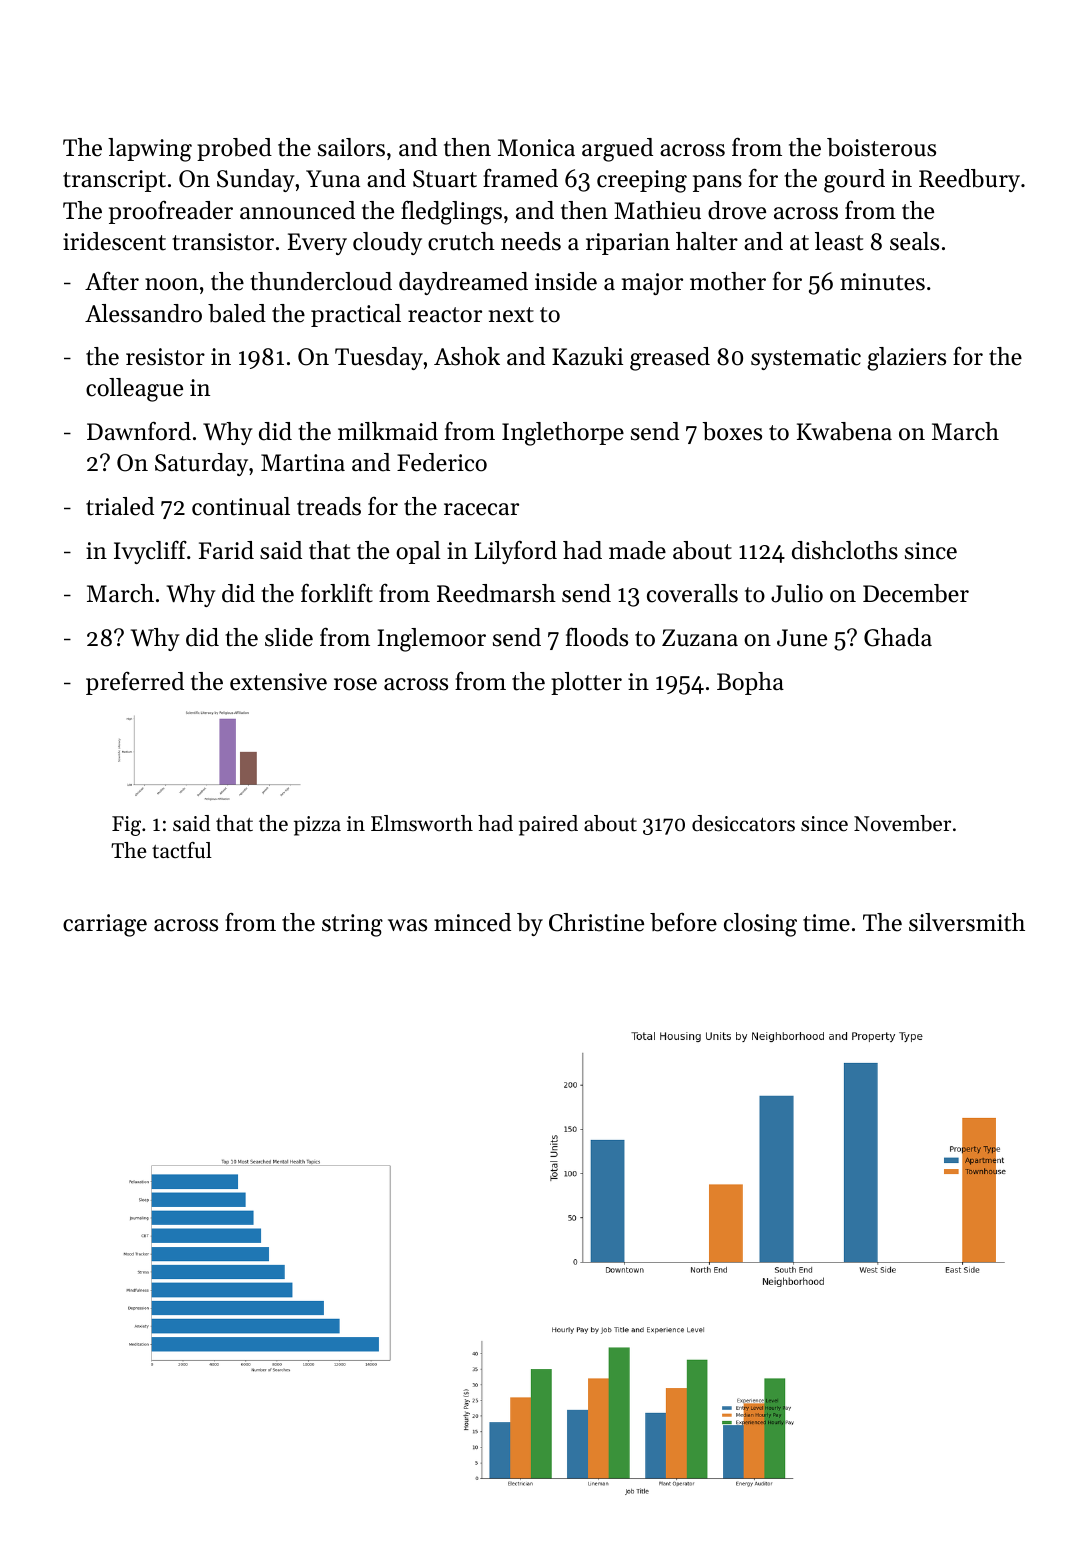  Describe the element at coordinates (150, 150) in the screenshot. I see `lapwing` at that location.
